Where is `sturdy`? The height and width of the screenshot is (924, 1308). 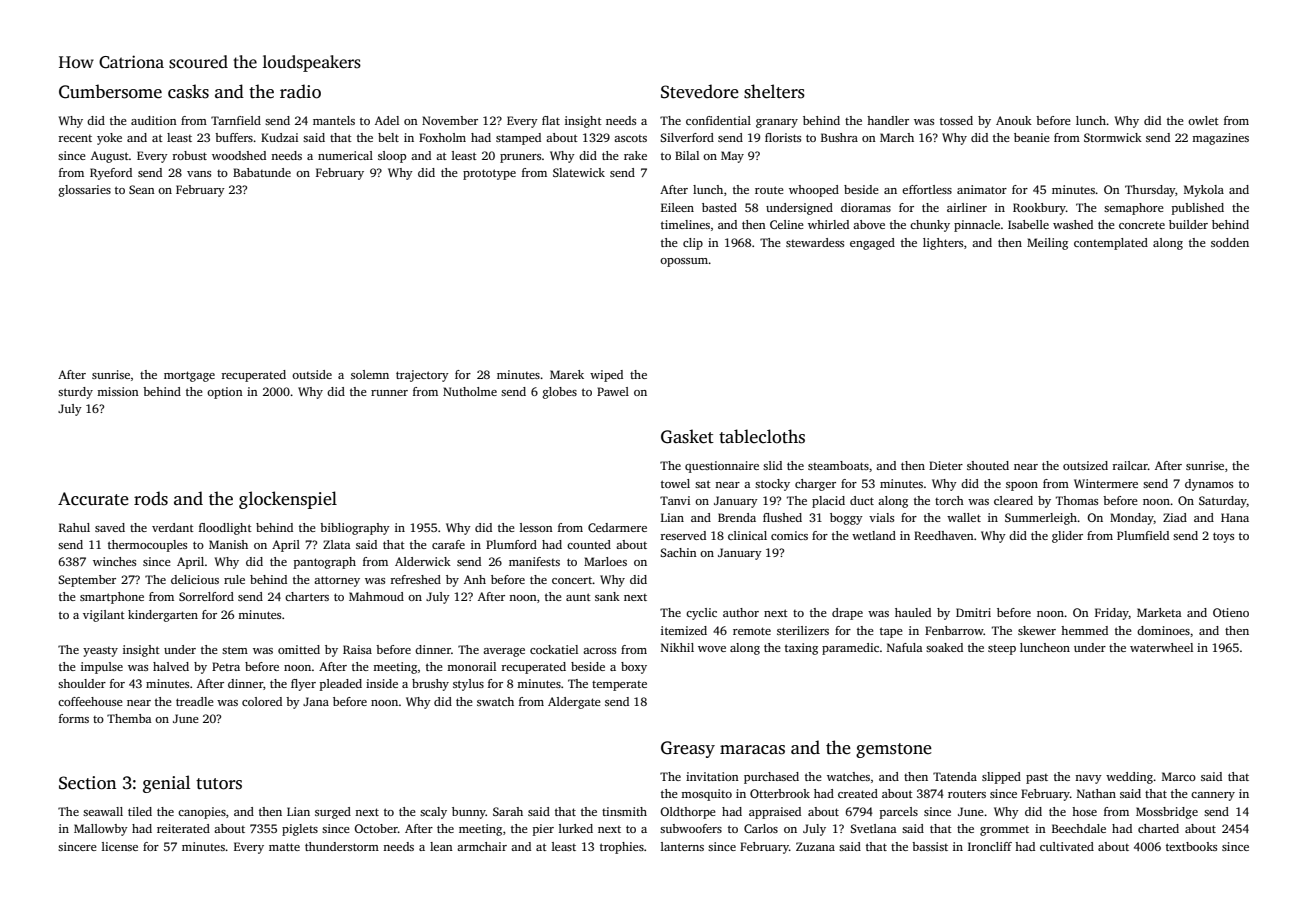 sturdy is located at coordinates (75, 393).
